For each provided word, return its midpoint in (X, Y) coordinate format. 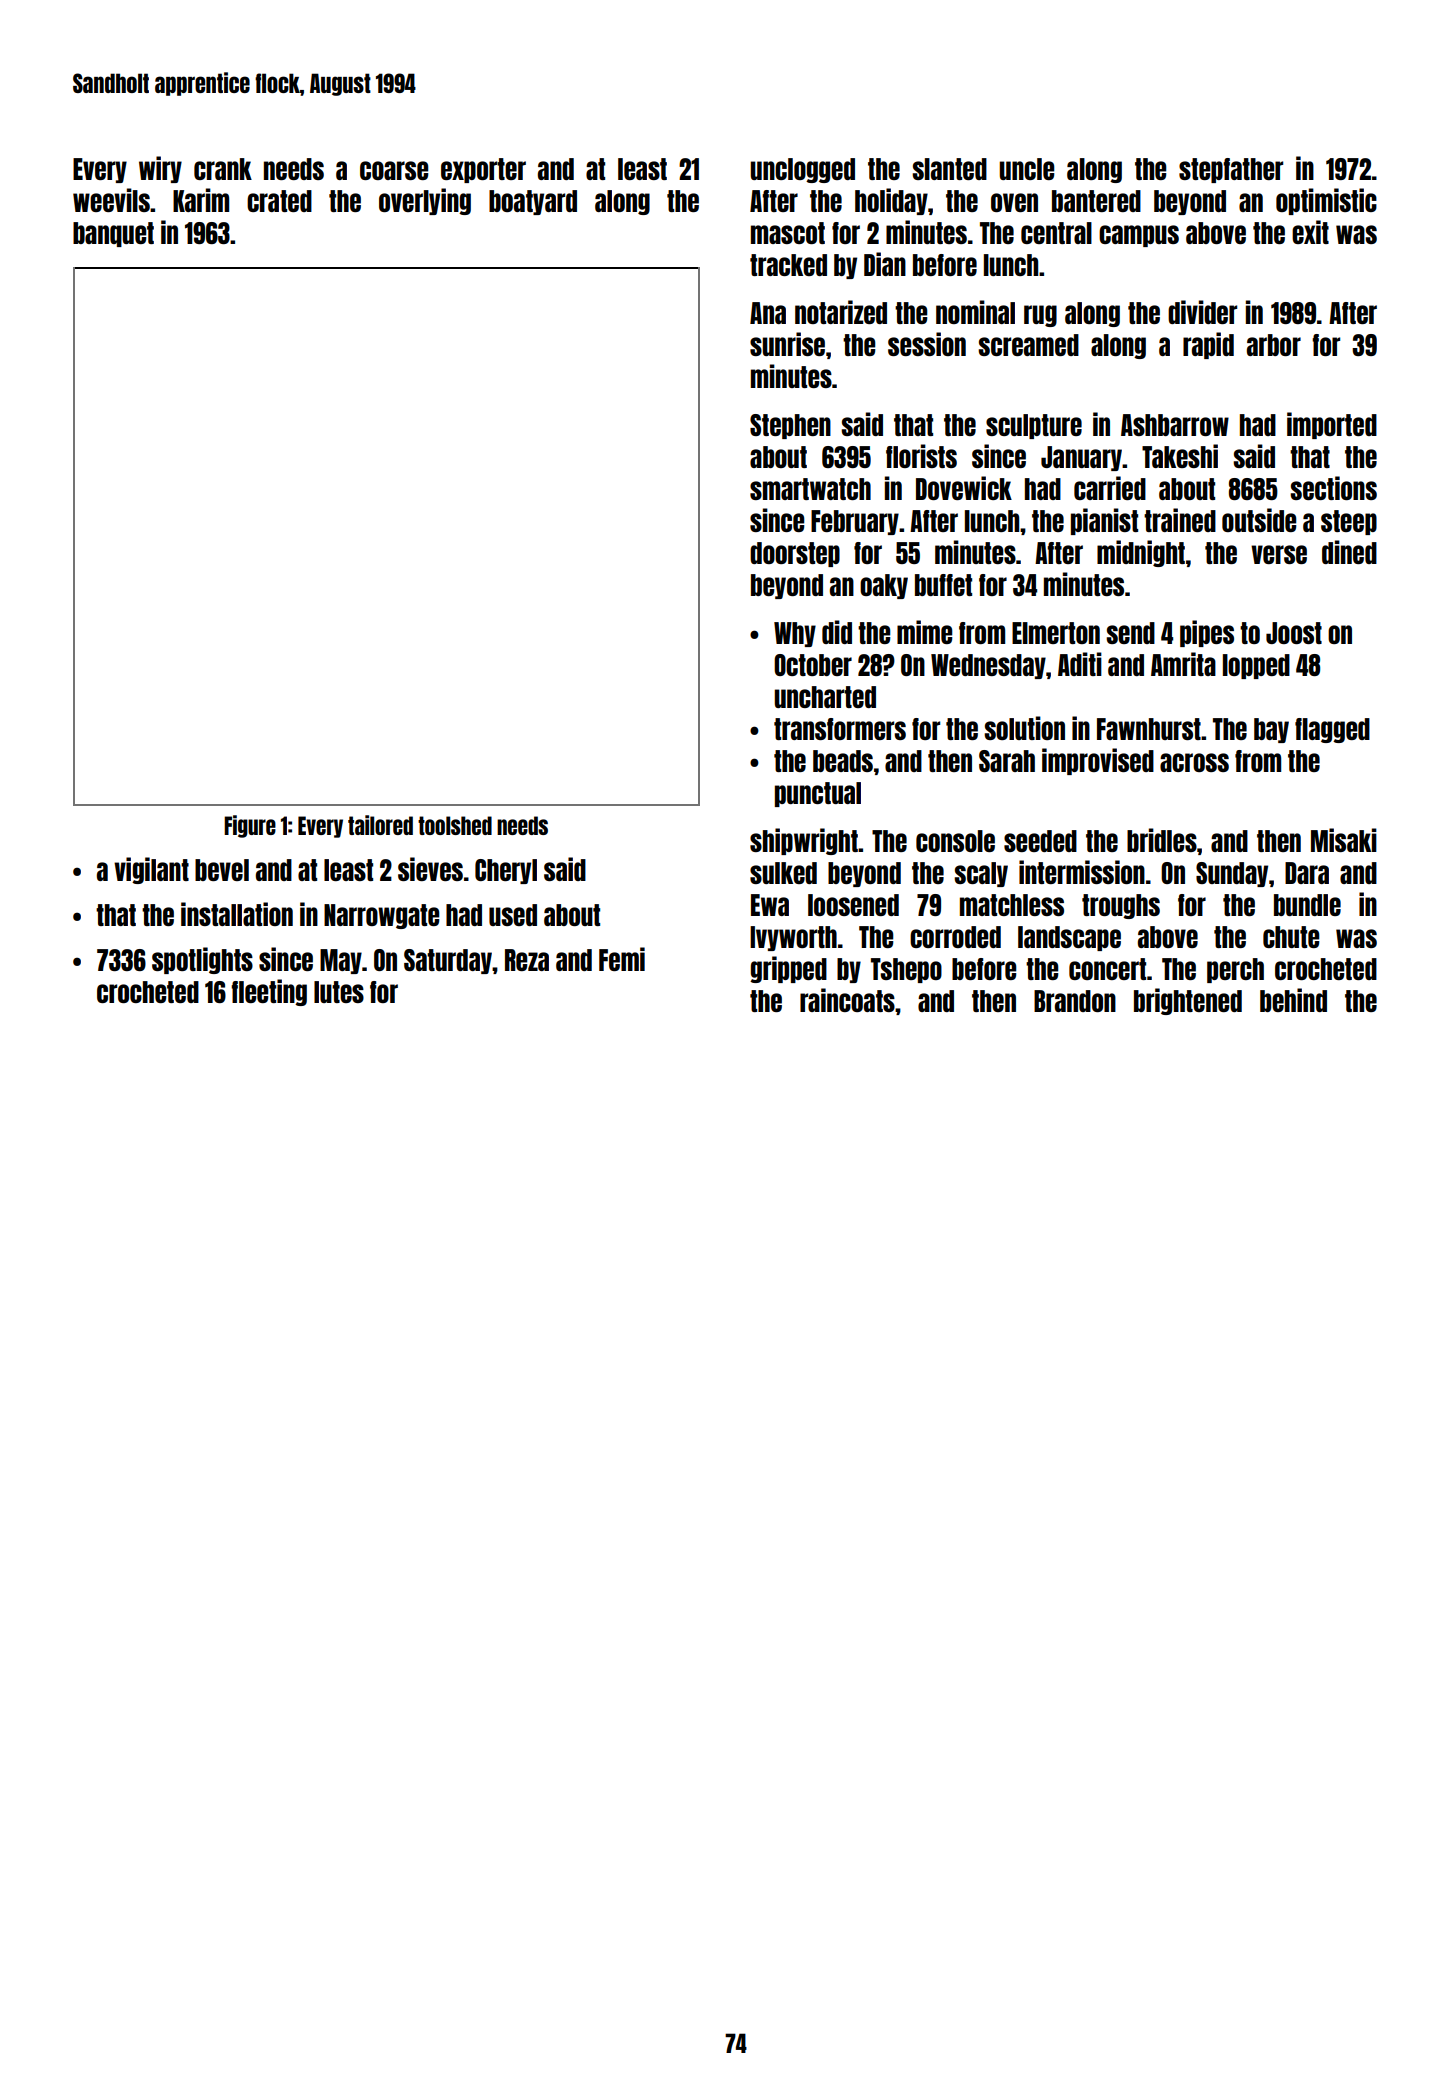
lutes (339, 992)
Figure (250, 826)
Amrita (1183, 664)
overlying (425, 201)
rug (1040, 316)
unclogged (802, 170)
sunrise (787, 344)
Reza (527, 960)
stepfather (1231, 170)
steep (1349, 522)
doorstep (795, 554)
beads (843, 761)
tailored (380, 825)
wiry (160, 169)
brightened (1188, 1001)
